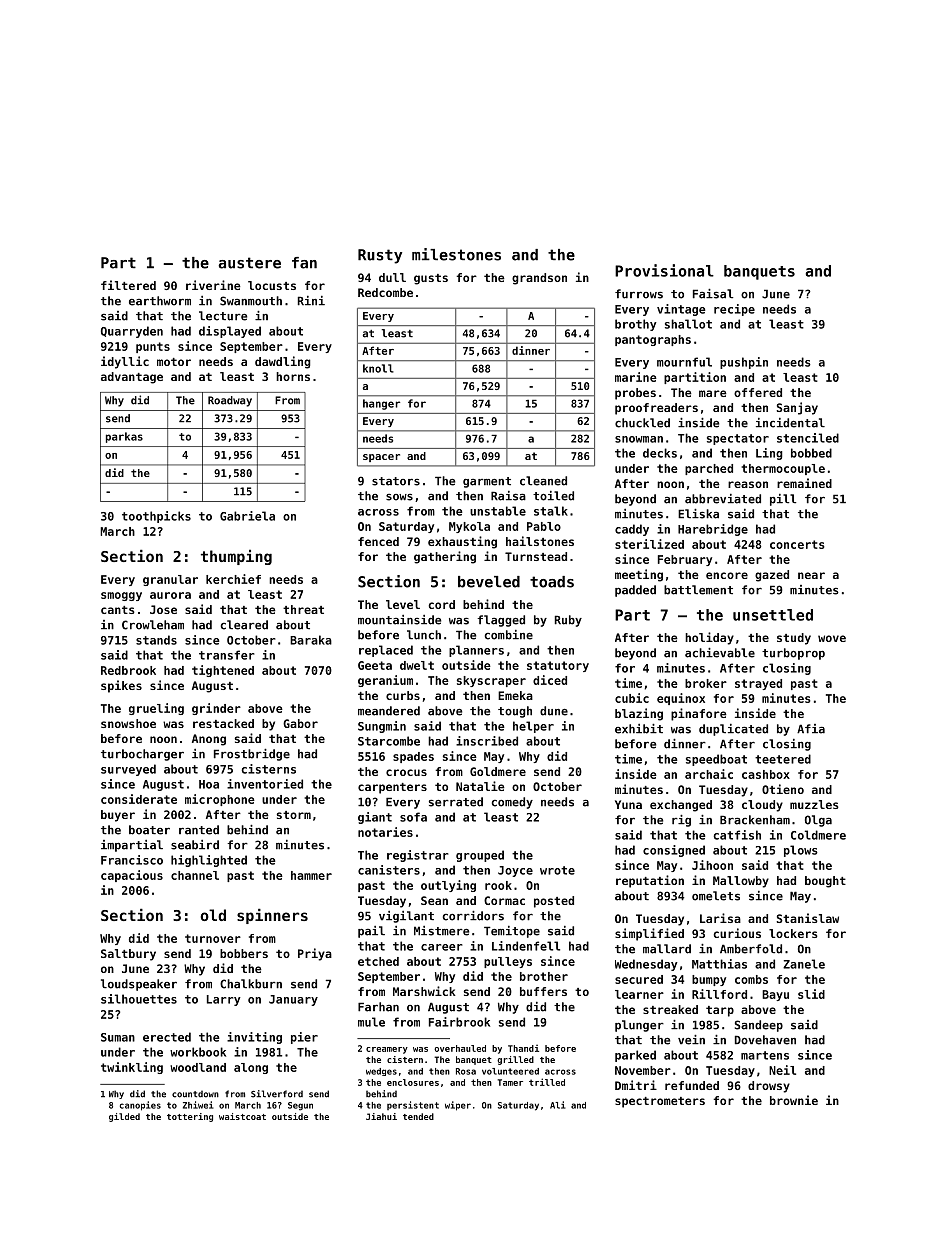 The width and height of the screenshot is (952, 1233). Describe the element at coordinates (249, 263) in the screenshot. I see `austere` at that location.
